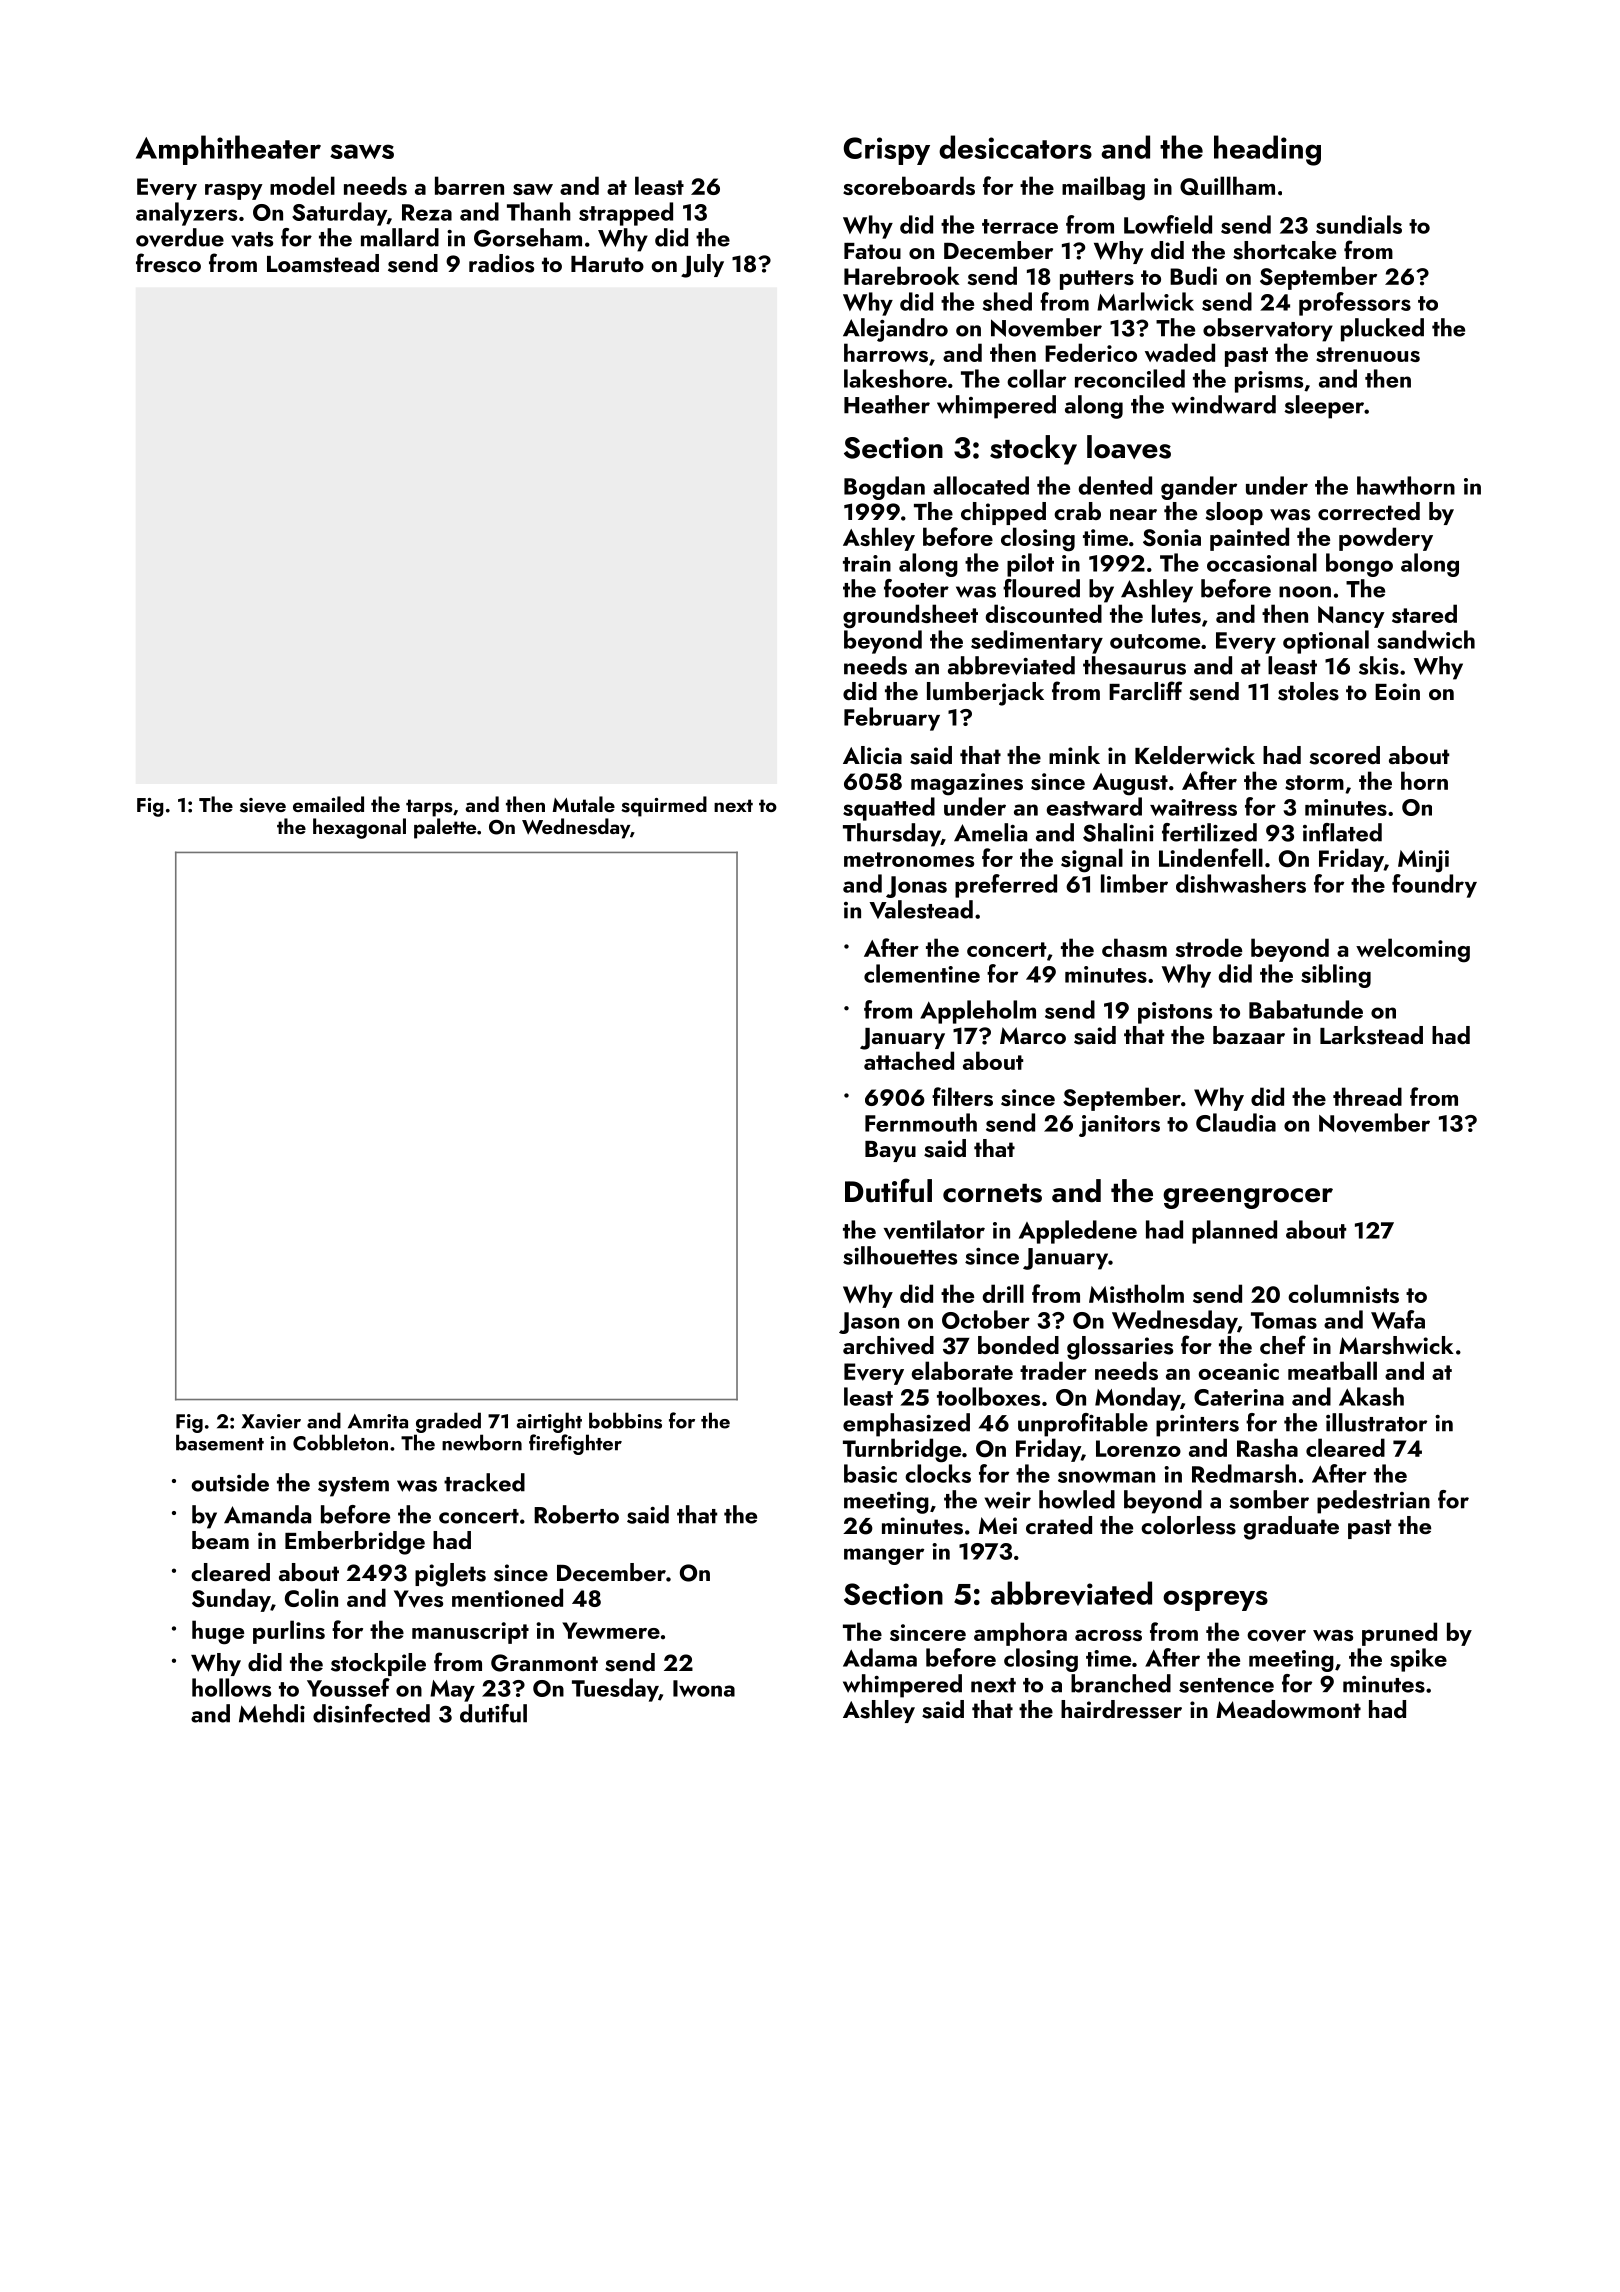 The image size is (1620, 2292). Describe the element at coordinates (323, 263) in the document. I see `Loamstead` at that location.
